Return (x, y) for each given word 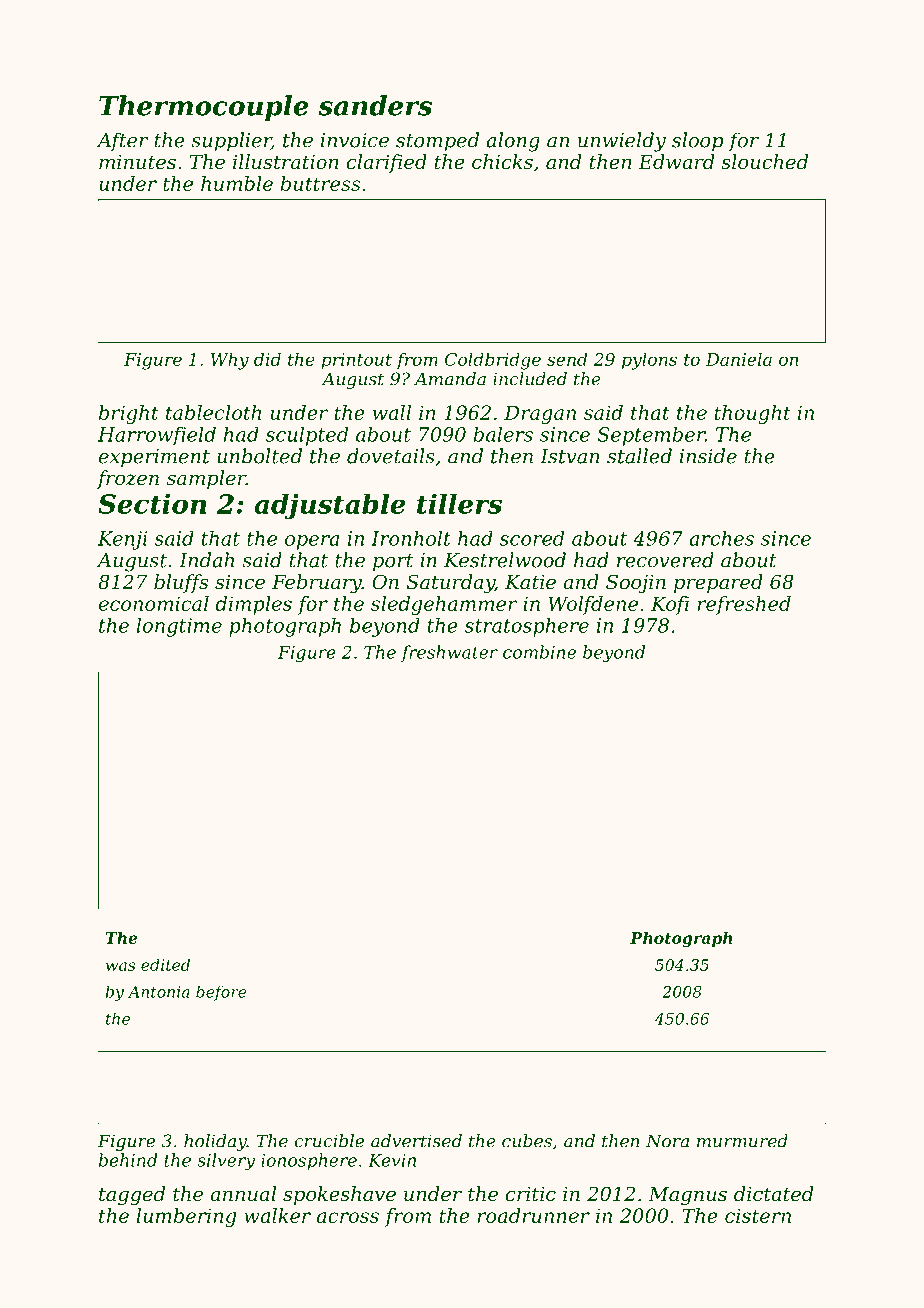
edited (165, 965)
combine (539, 652)
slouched (764, 162)
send (567, 359)
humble (237, 183)
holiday (215, 1142)
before (221, 993)
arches (721, 538)
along (513, 142)
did (267, 359)
